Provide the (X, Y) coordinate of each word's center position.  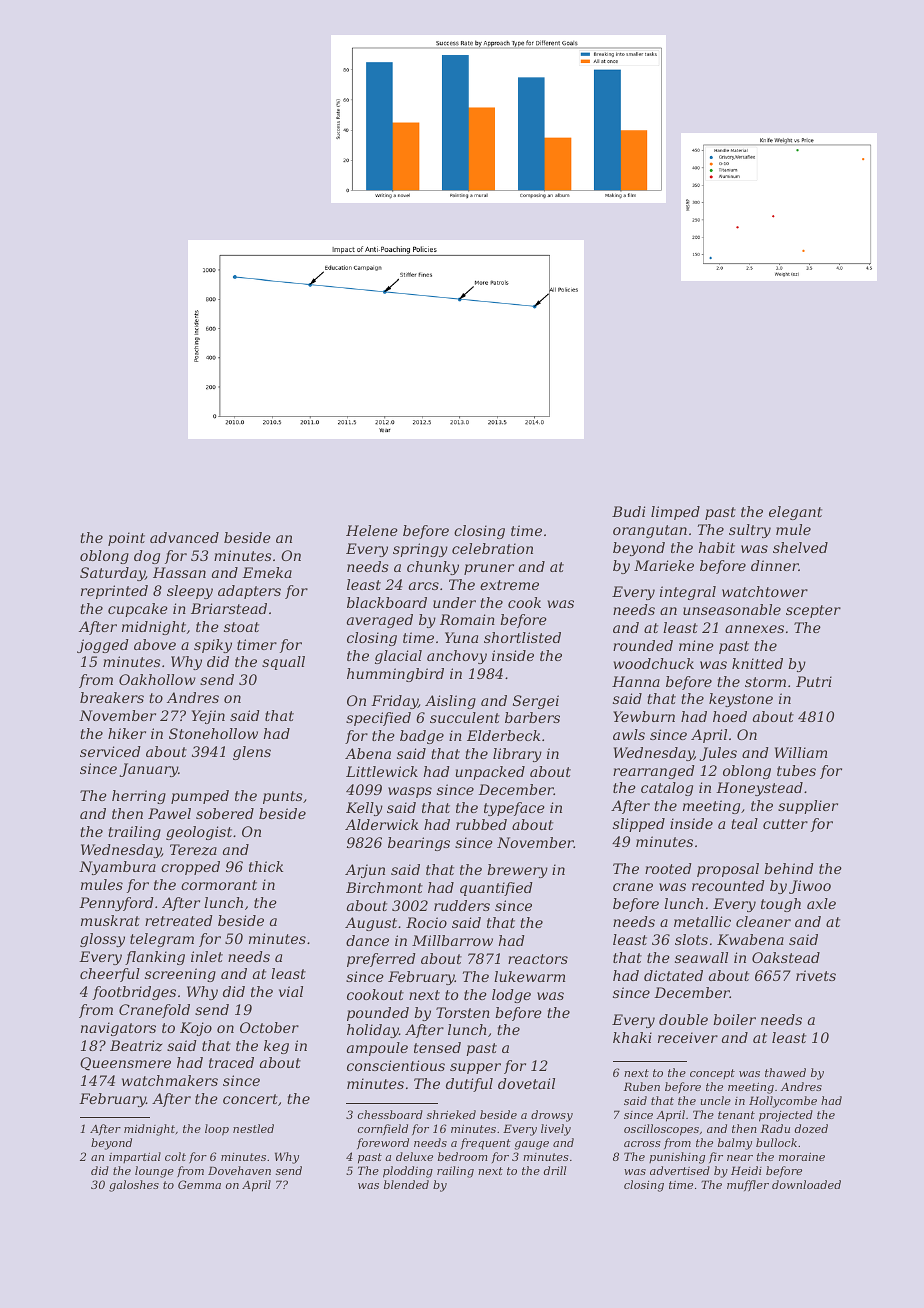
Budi (628, 511)
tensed (437, 1047)
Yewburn (644, 716)
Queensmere (125, 1064)
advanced (184, 537)
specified (378, 719)
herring (139, 797)
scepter (813, 611)
